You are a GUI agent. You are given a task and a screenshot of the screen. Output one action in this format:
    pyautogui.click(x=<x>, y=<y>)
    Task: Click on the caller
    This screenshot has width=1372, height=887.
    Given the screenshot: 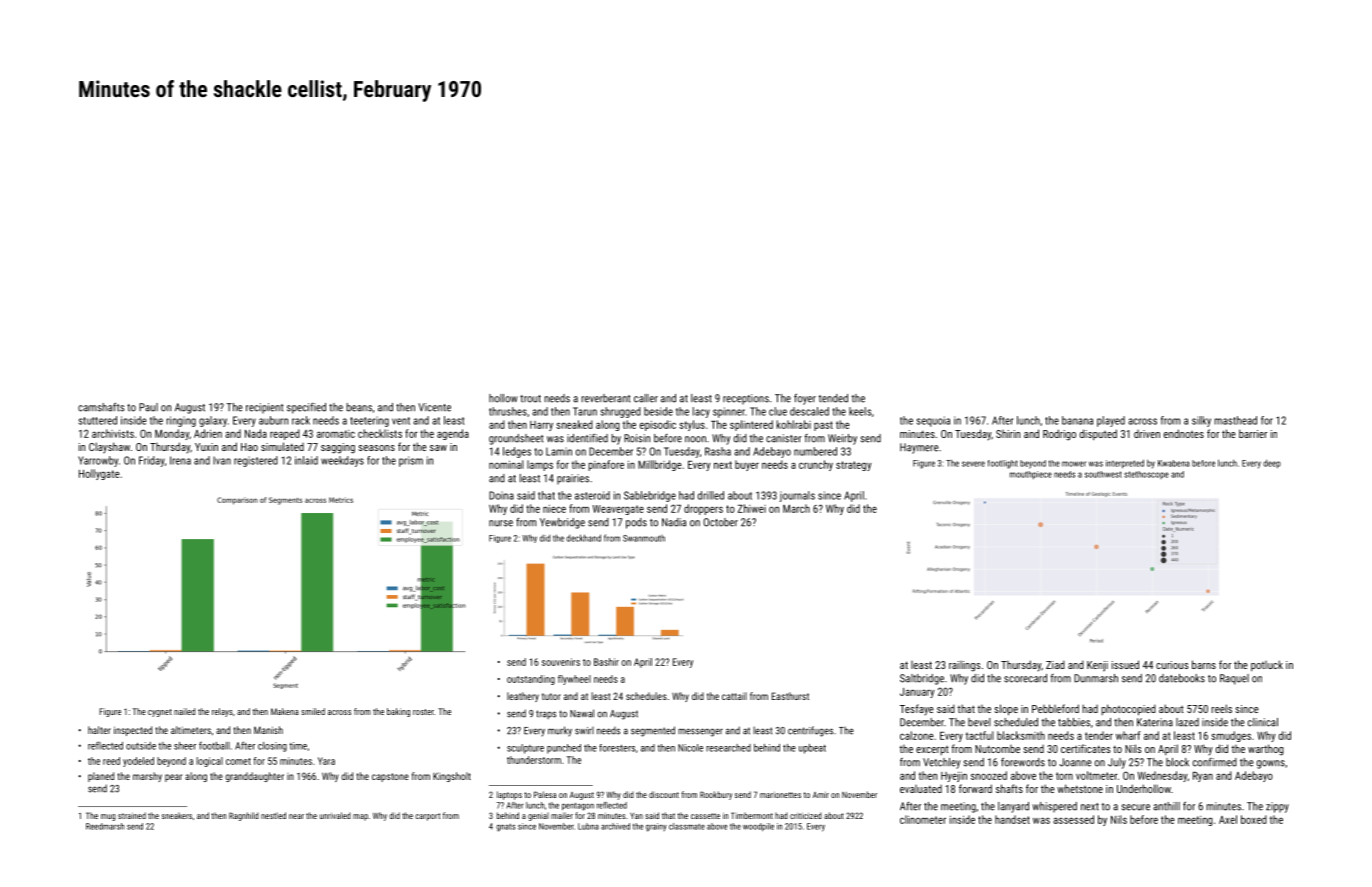 What is the action you would take?
    pyautogui.click(x=646, y=398)
